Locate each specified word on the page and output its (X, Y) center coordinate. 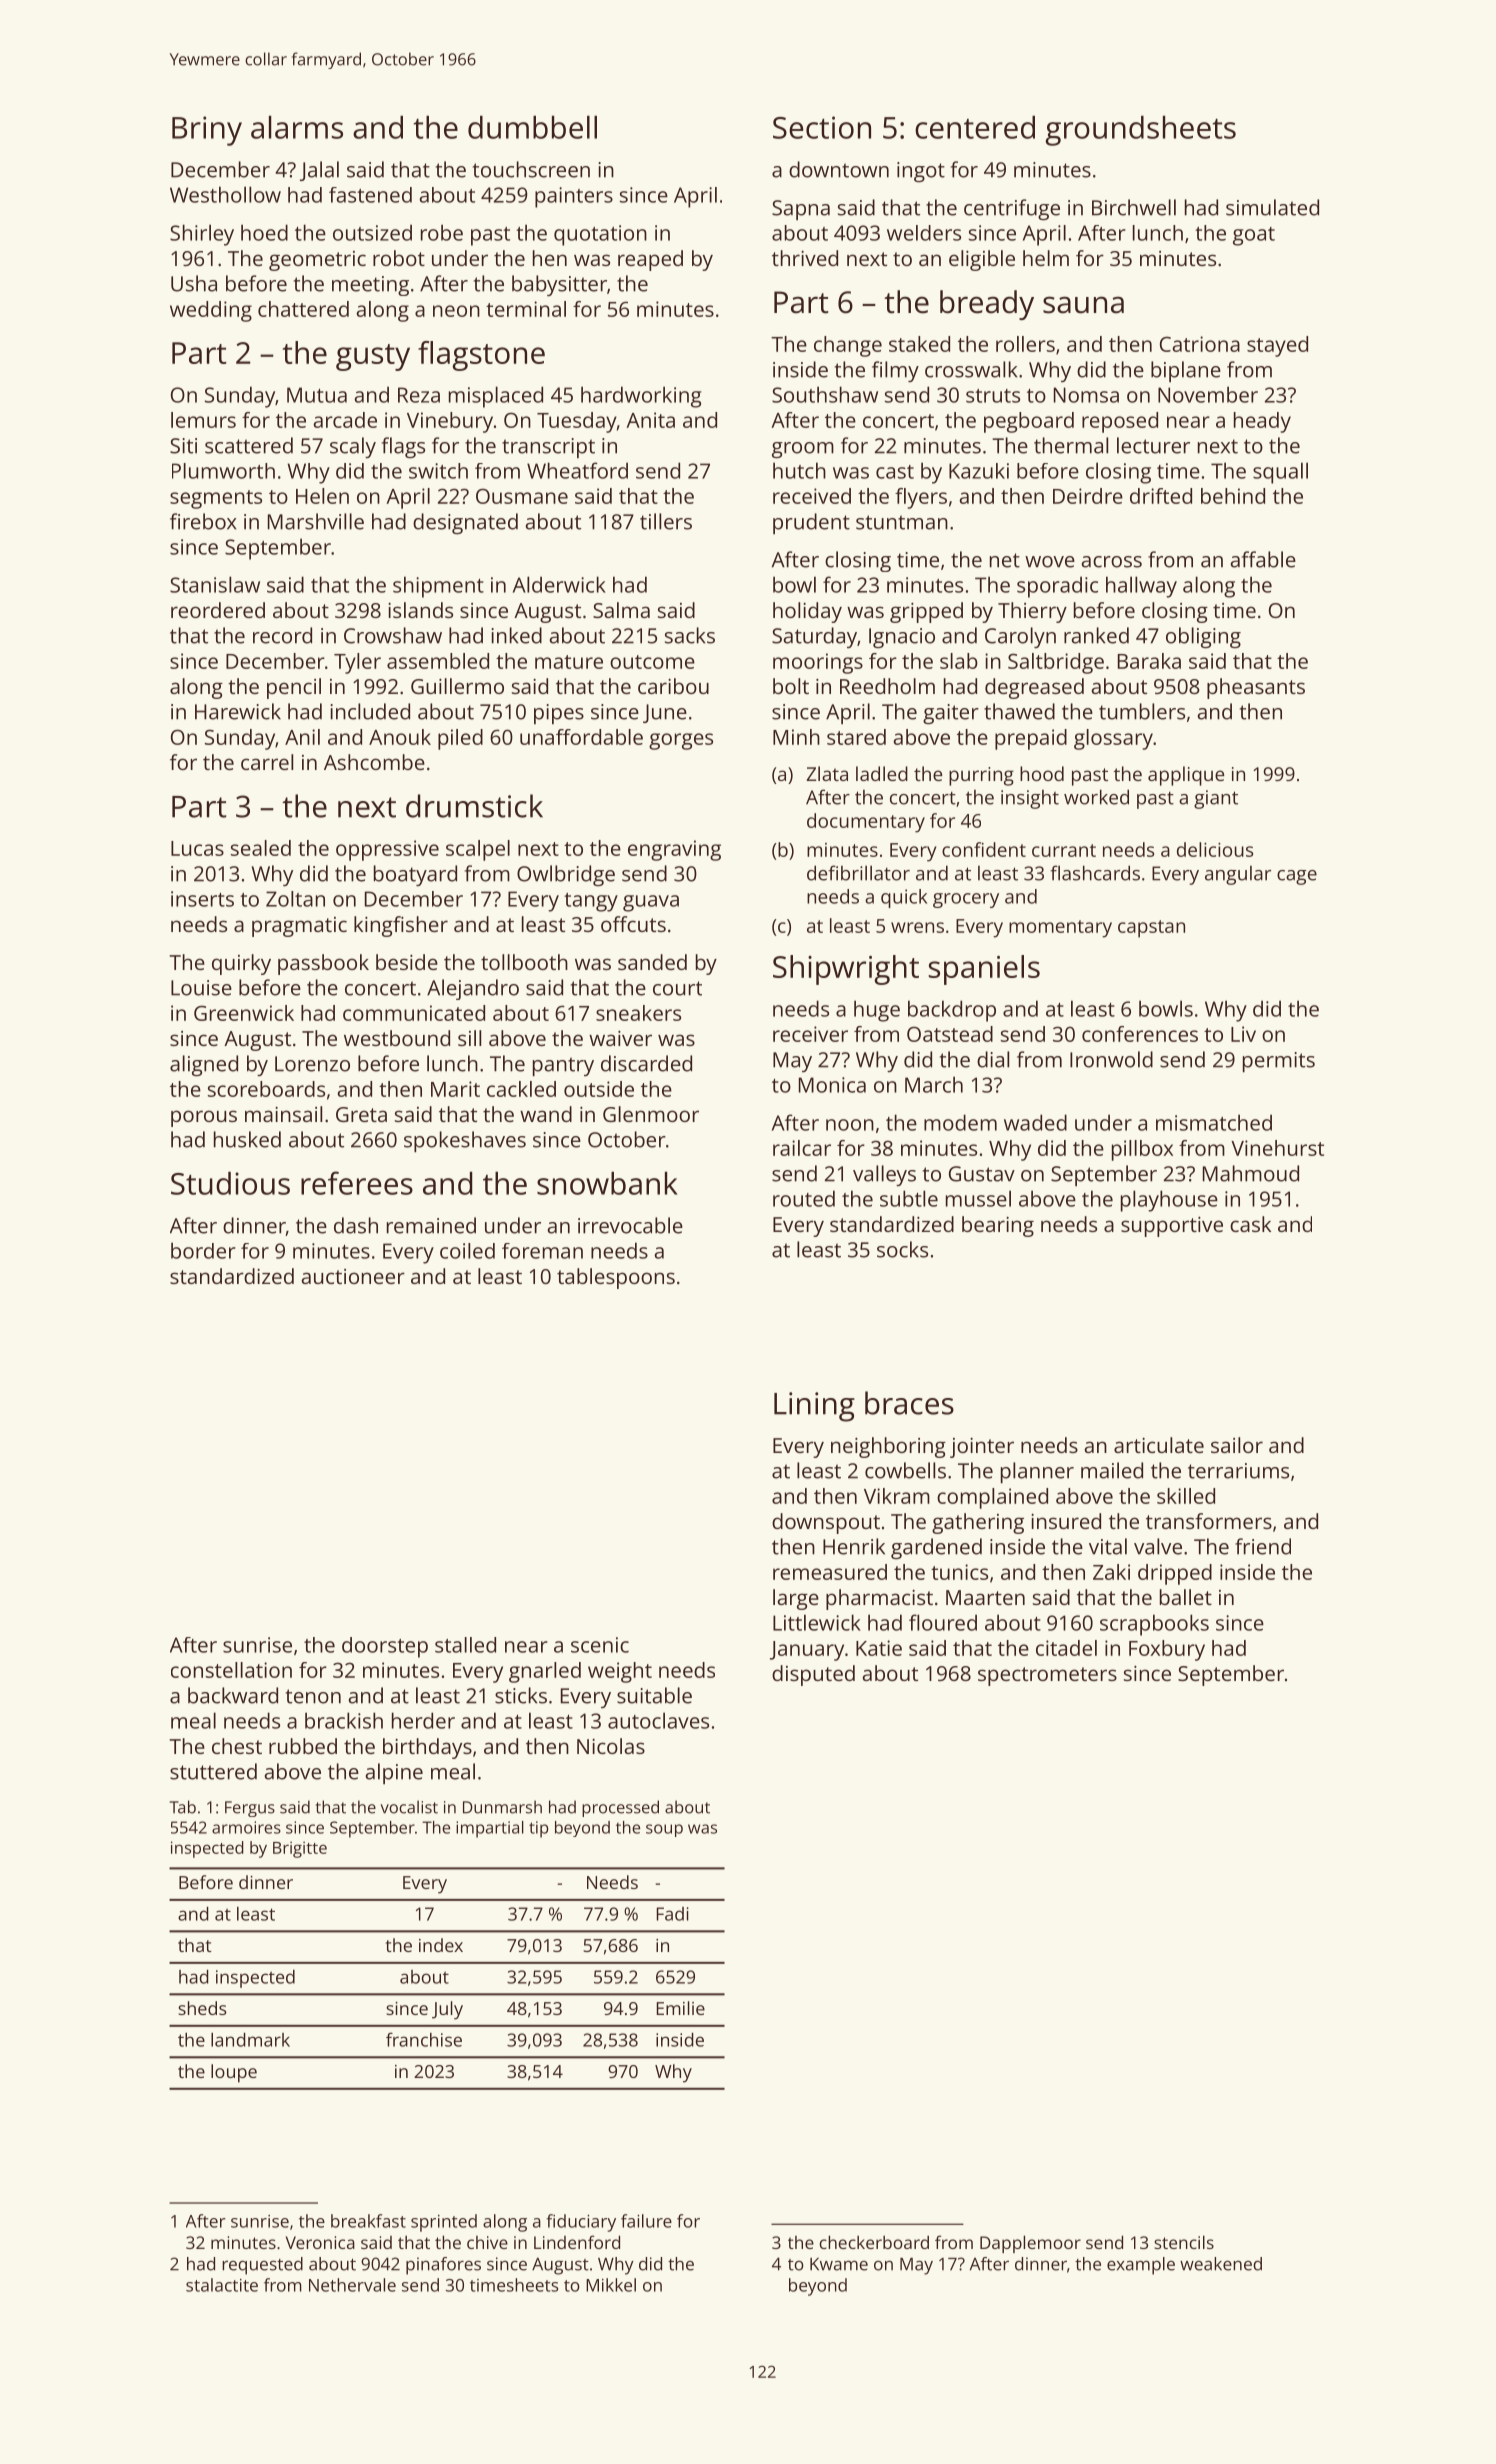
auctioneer (353, 1276)
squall (1280, 473)
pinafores (443, 2266)
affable (1263, 559)
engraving (674, 850)
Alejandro (473, 989)
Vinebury (450, 422)
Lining (814, 1407)
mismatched (1214, 1122)
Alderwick (559, 584)
